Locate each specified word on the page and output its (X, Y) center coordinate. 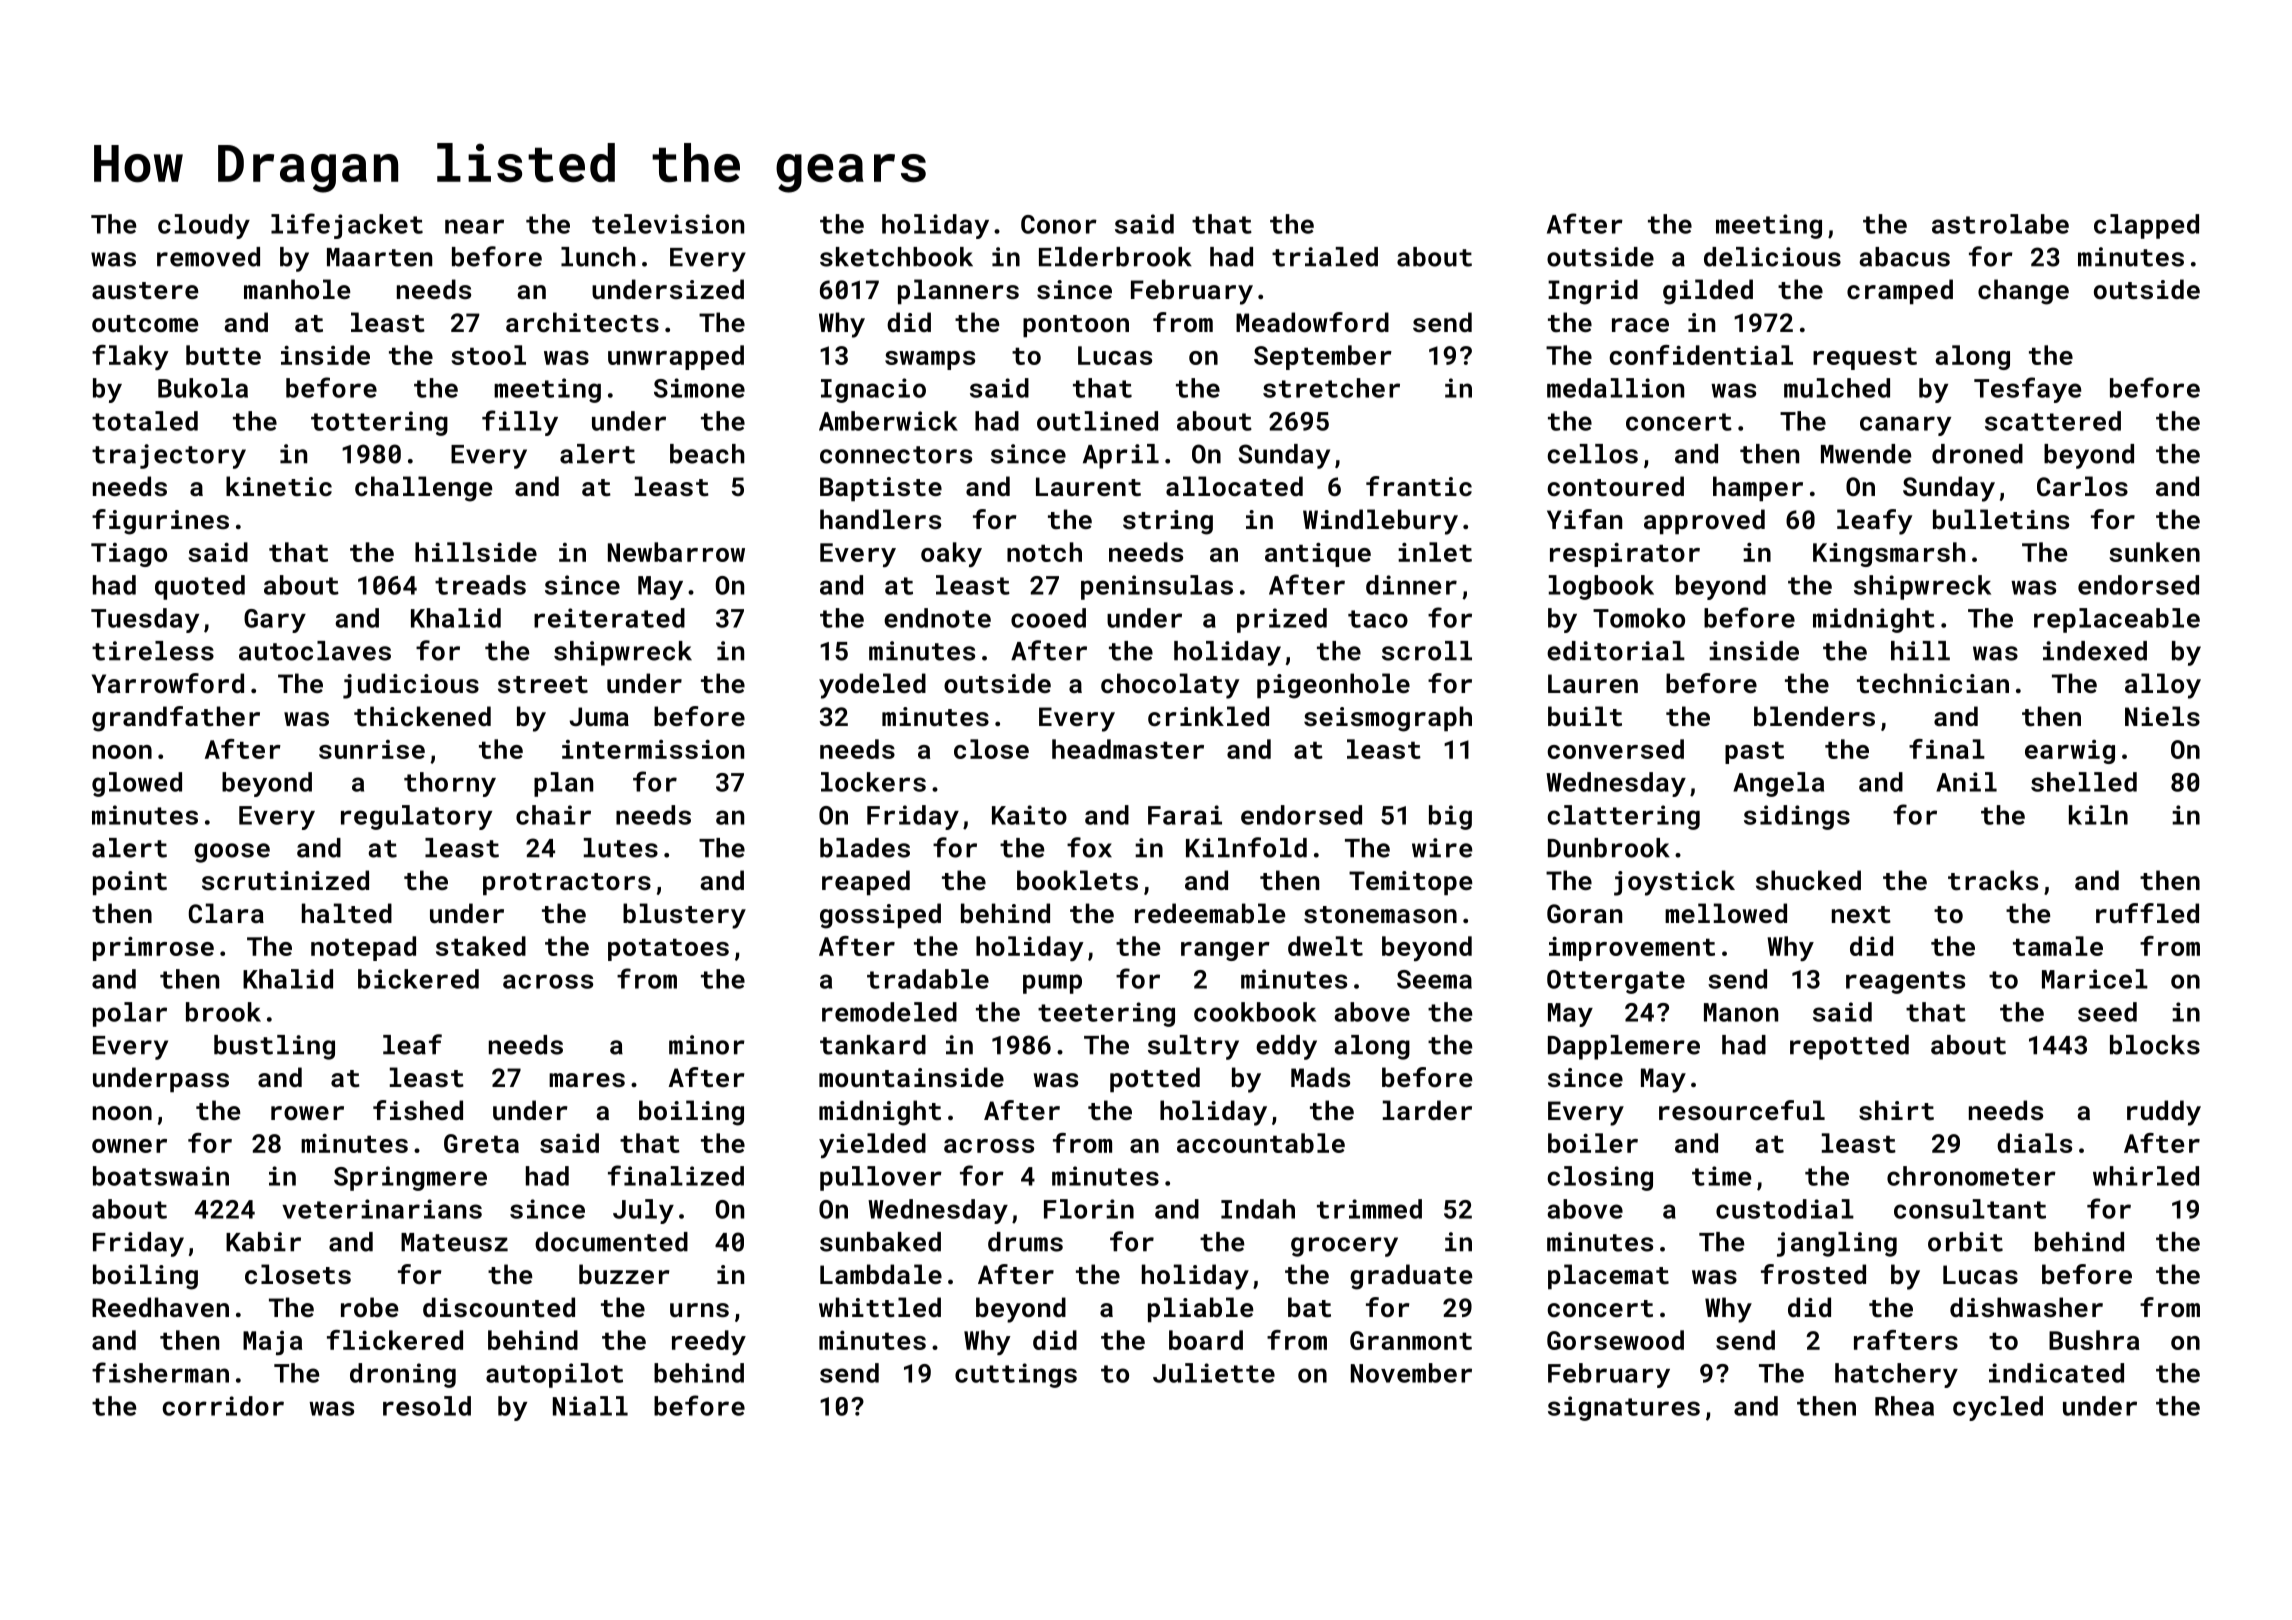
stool (488, 355)
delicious (1772, 257)
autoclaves (315, 651)
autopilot (554, 1375)
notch (1044, 552)
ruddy (2164, 1113)
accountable (1261, 1143)
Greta (481, 1143)
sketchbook (896, 257)
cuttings (1016, 1375)
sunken (2154, 552)
